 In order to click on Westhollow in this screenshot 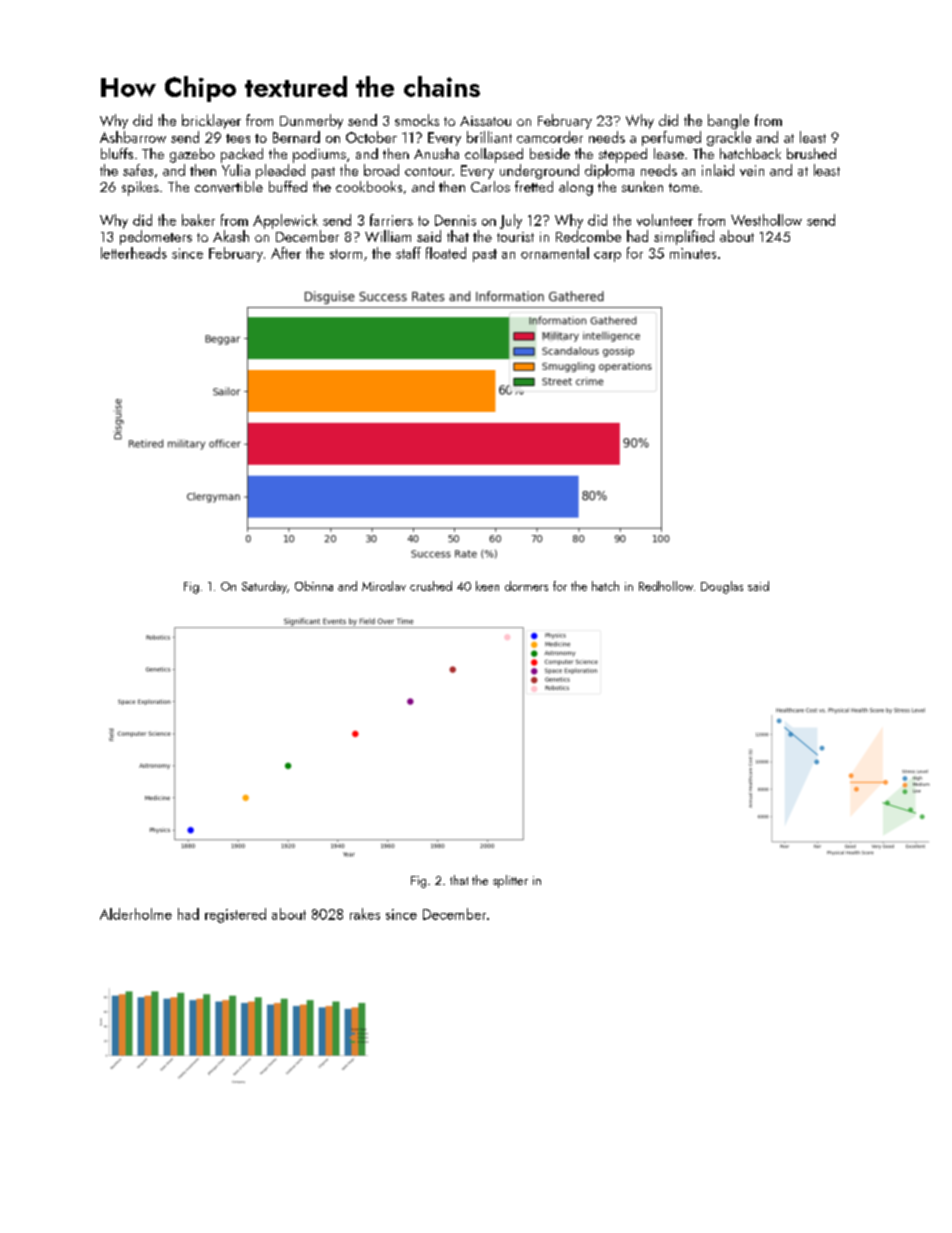, I will do `click(766, 220)`.
